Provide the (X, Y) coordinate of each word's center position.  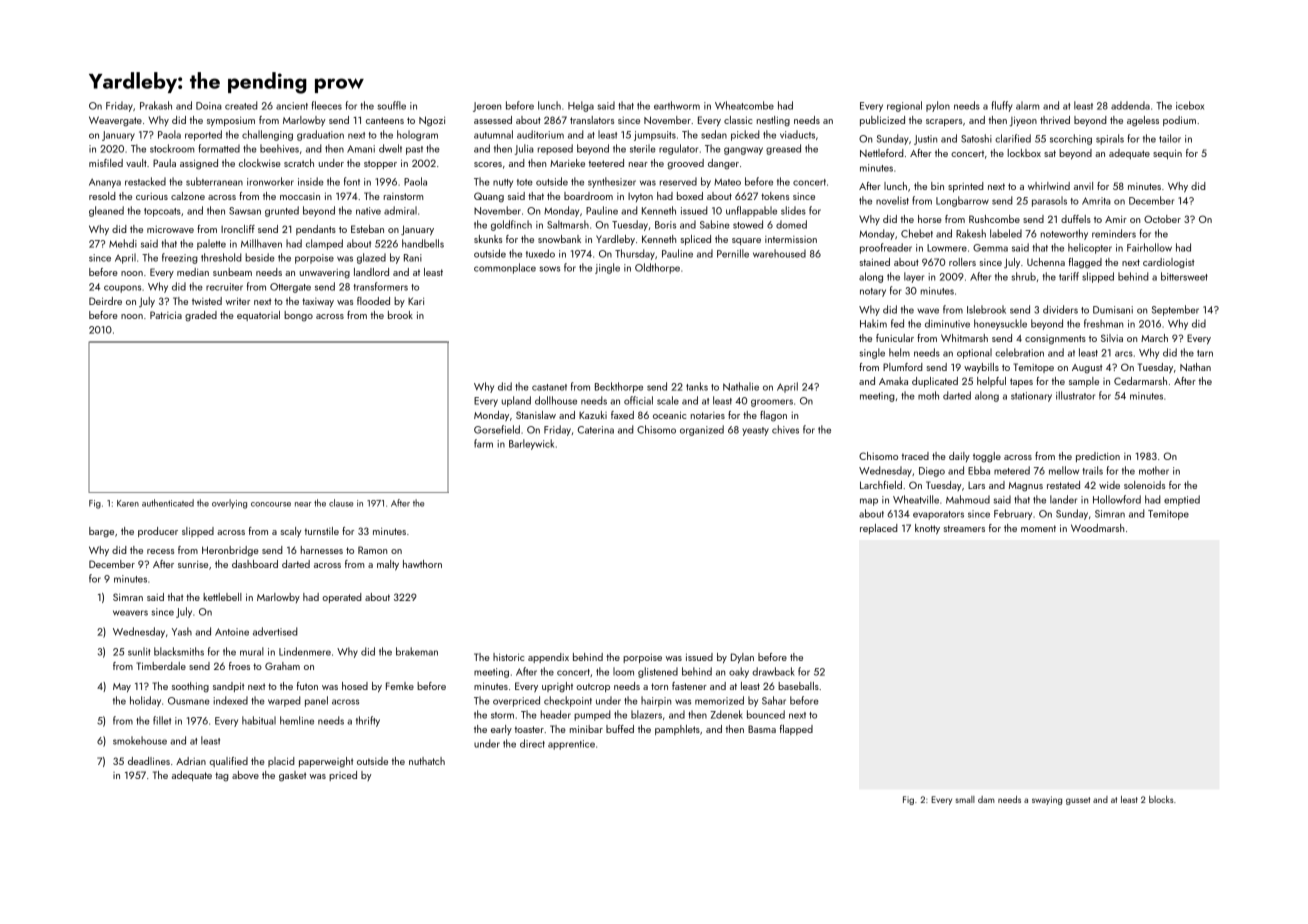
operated (342, 598)
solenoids (1144, 485)
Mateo (727, 182)
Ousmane (189, 701)
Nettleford (882, 153)
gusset (1078, 801)
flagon (773, 416)
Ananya (105, 183)
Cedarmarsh (1140, 381)
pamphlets (677, 730)
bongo (298, 316)
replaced (879, 529)
